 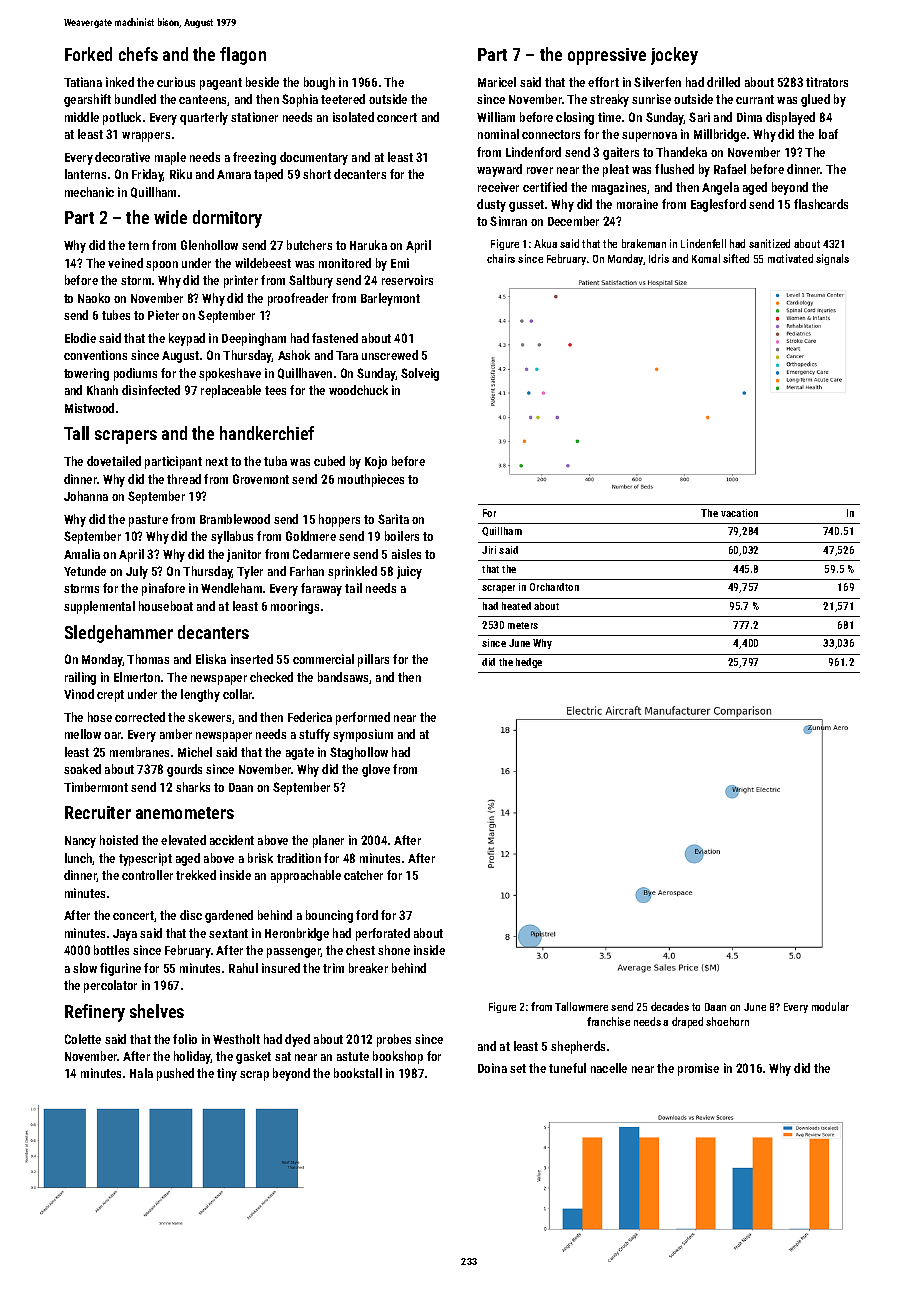 What do you see at coordinates (739, 513) in the screenshot?
I see `vacation` at bounding box center [739, 513].
